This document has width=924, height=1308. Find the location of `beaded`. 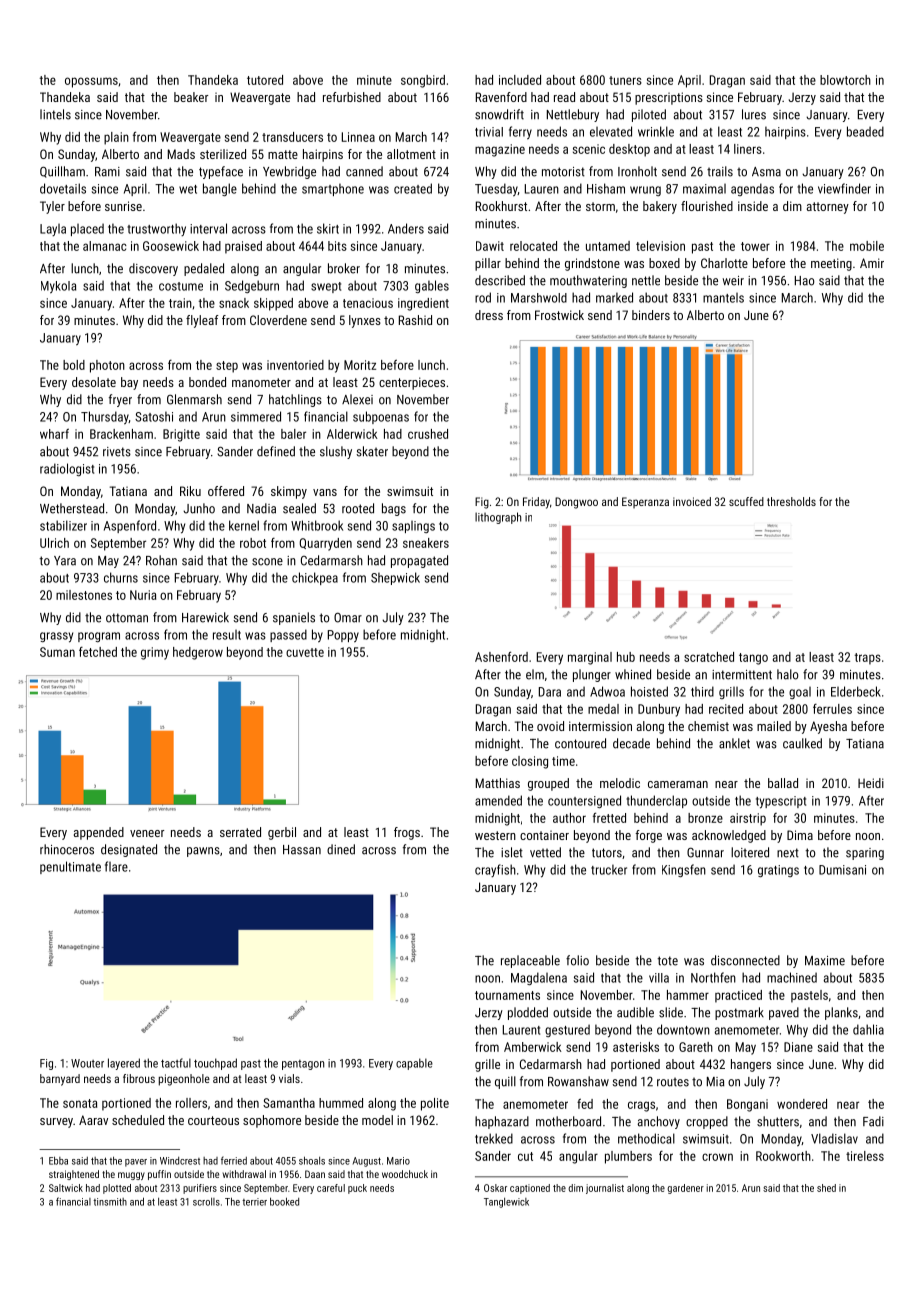

beaded is located at coordinates (865, 131).
